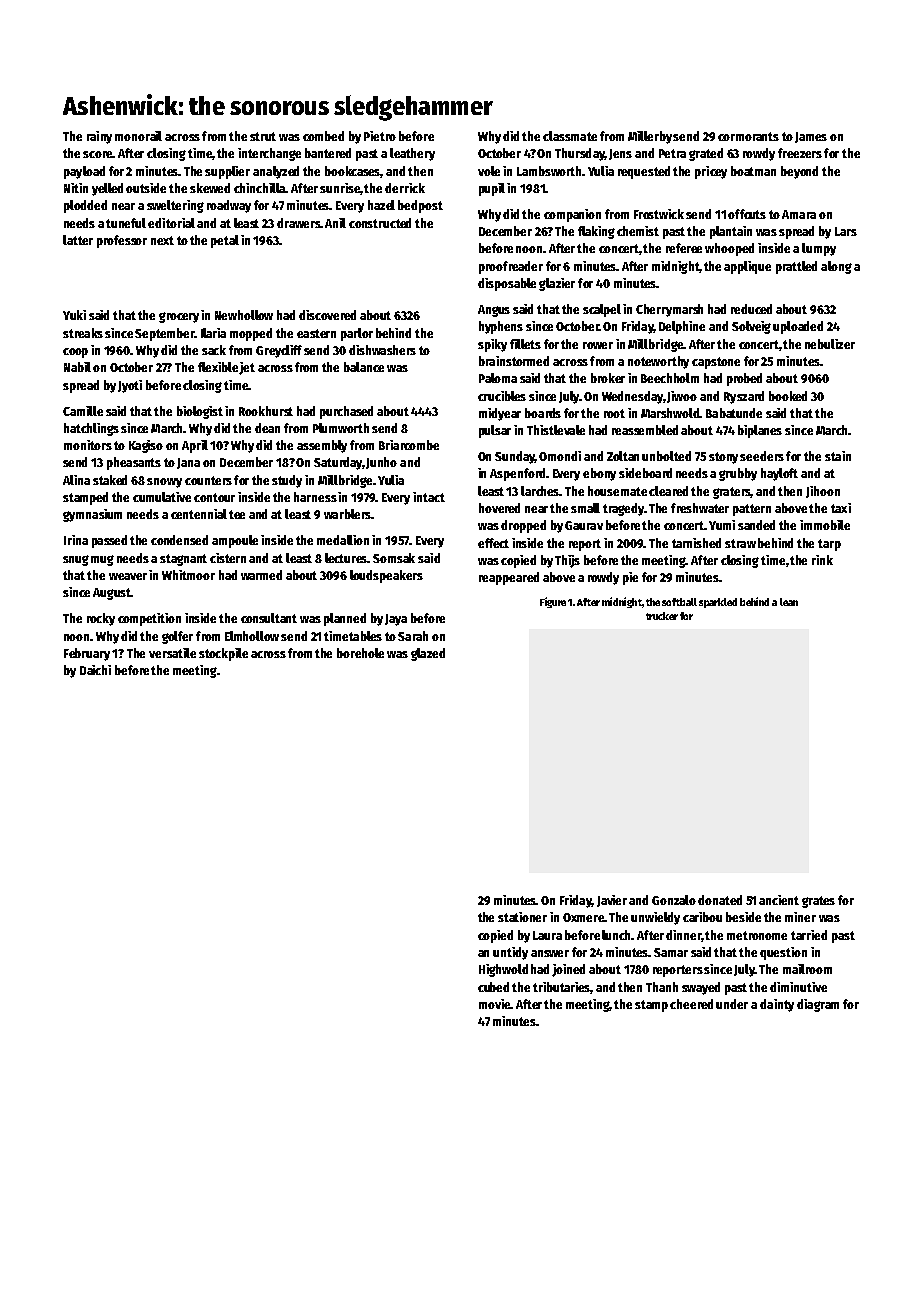 Image resolution: width=924 pixels, height=1308 pixels. What do you see at coordinates (225, 241) in the document?
I see `petal` at bounding box center [225, 241].
